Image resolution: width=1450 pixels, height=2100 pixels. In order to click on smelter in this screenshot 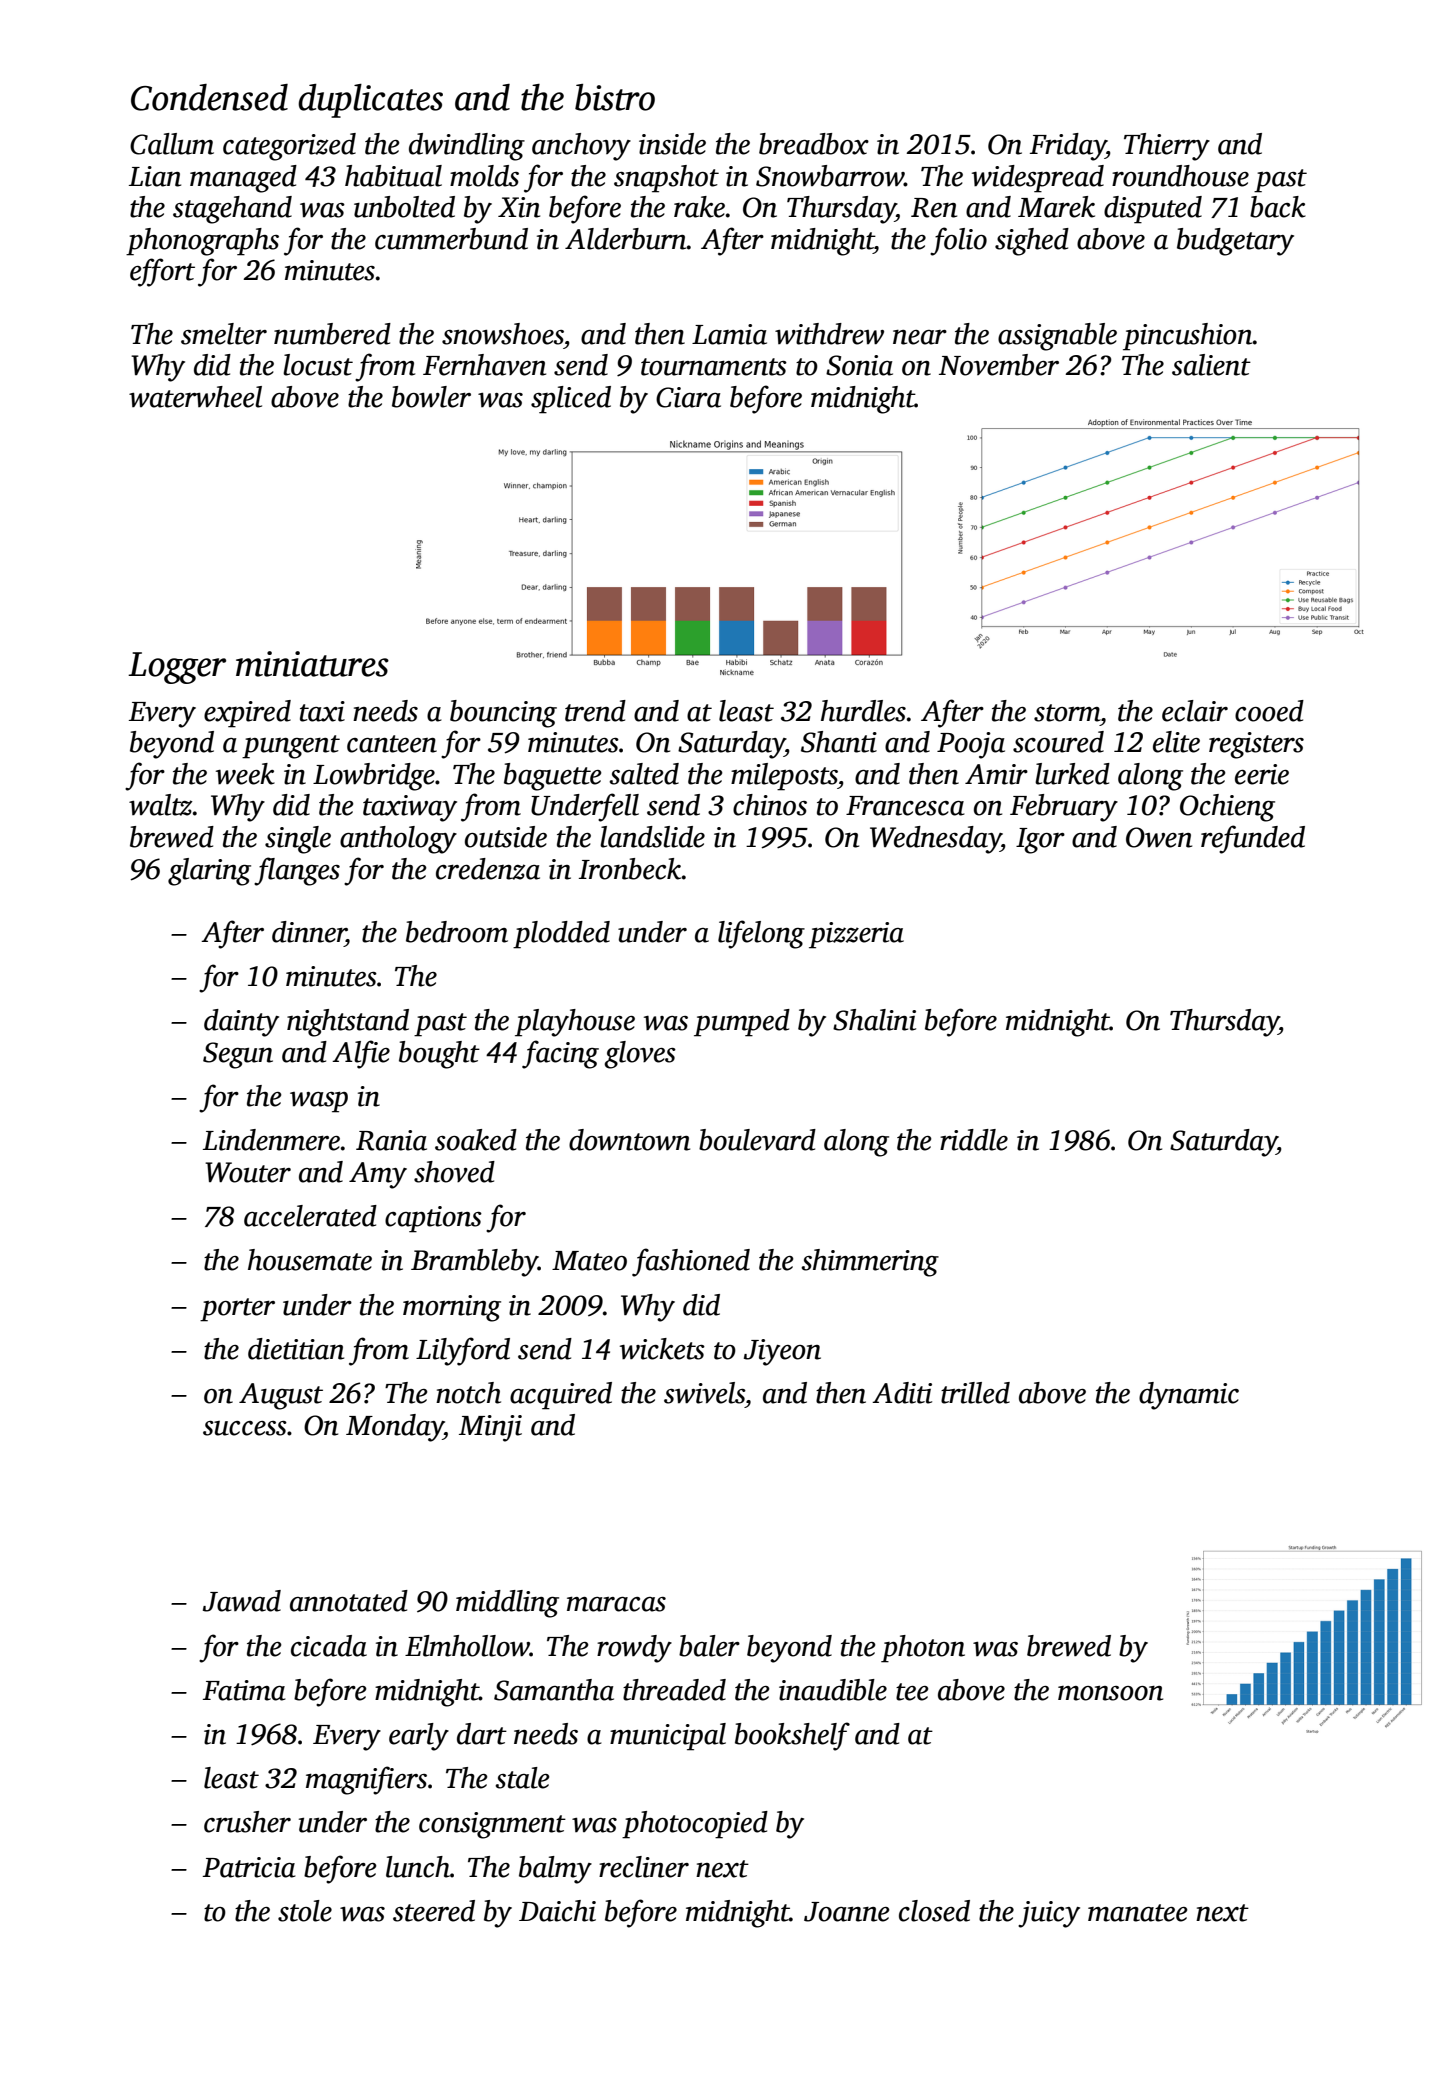, I will do `click(224, 334)`.
